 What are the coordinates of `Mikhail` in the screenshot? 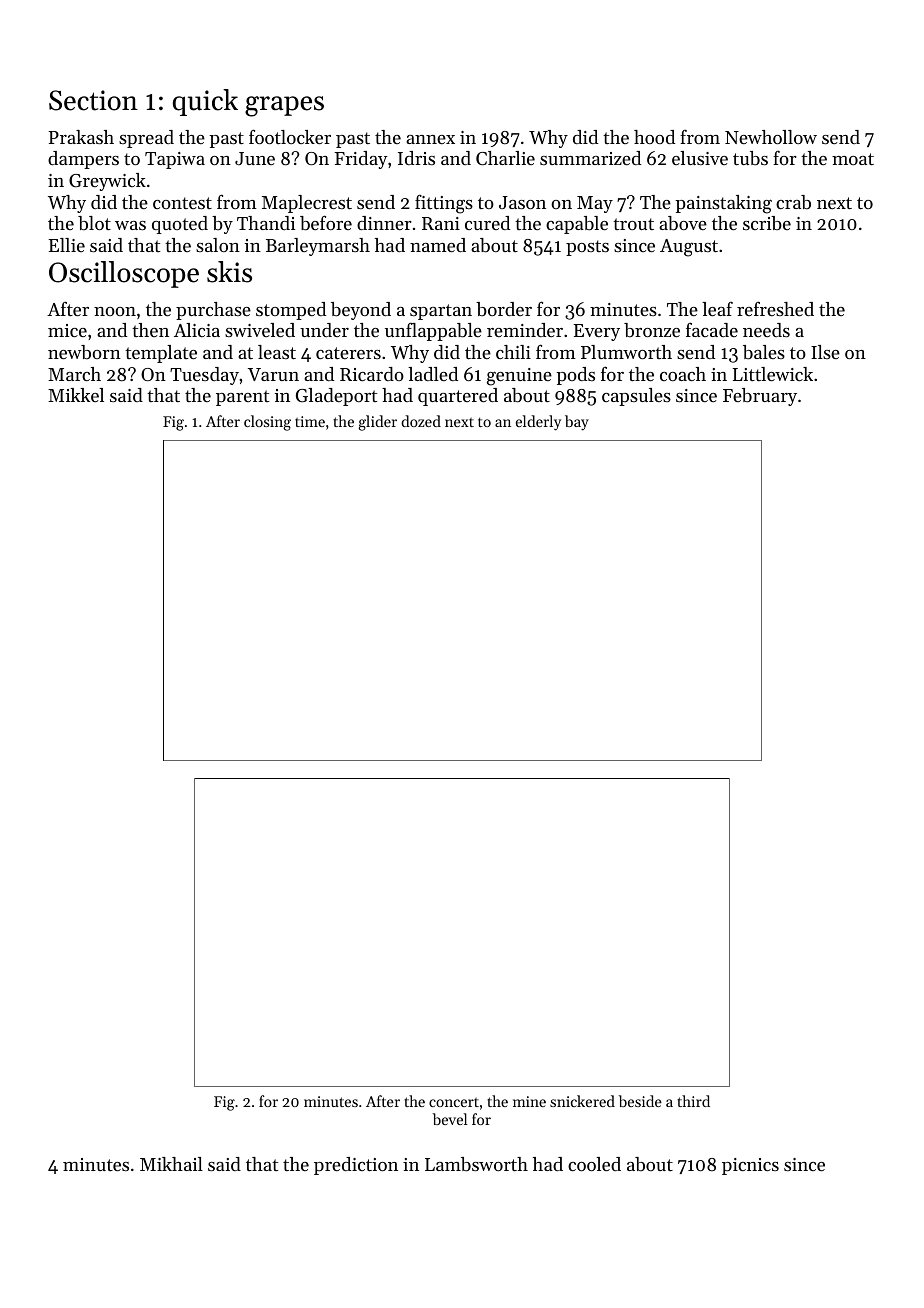 It's located at (171, 1164).
